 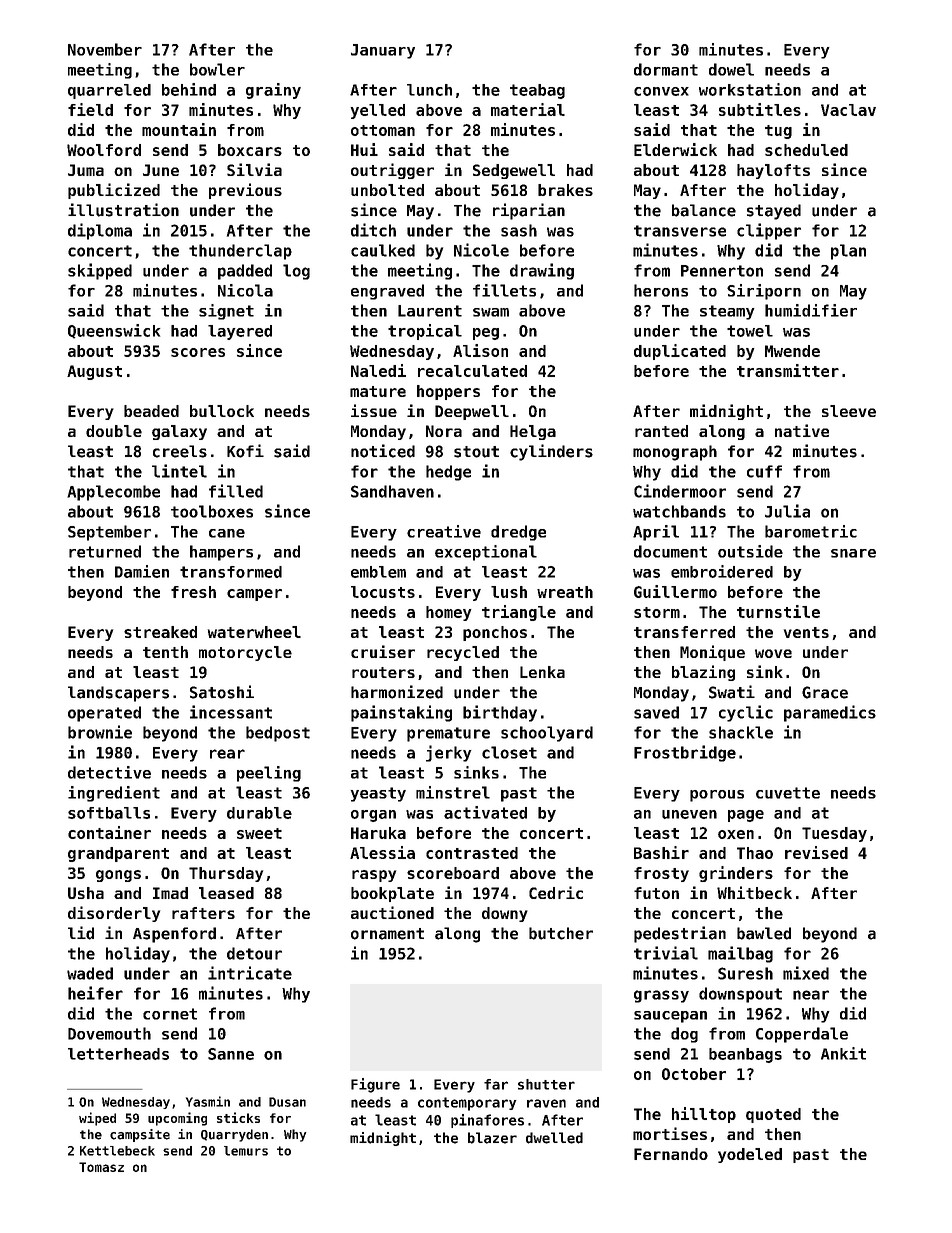 I want to click on ranted, so click(x=661, y=431).
